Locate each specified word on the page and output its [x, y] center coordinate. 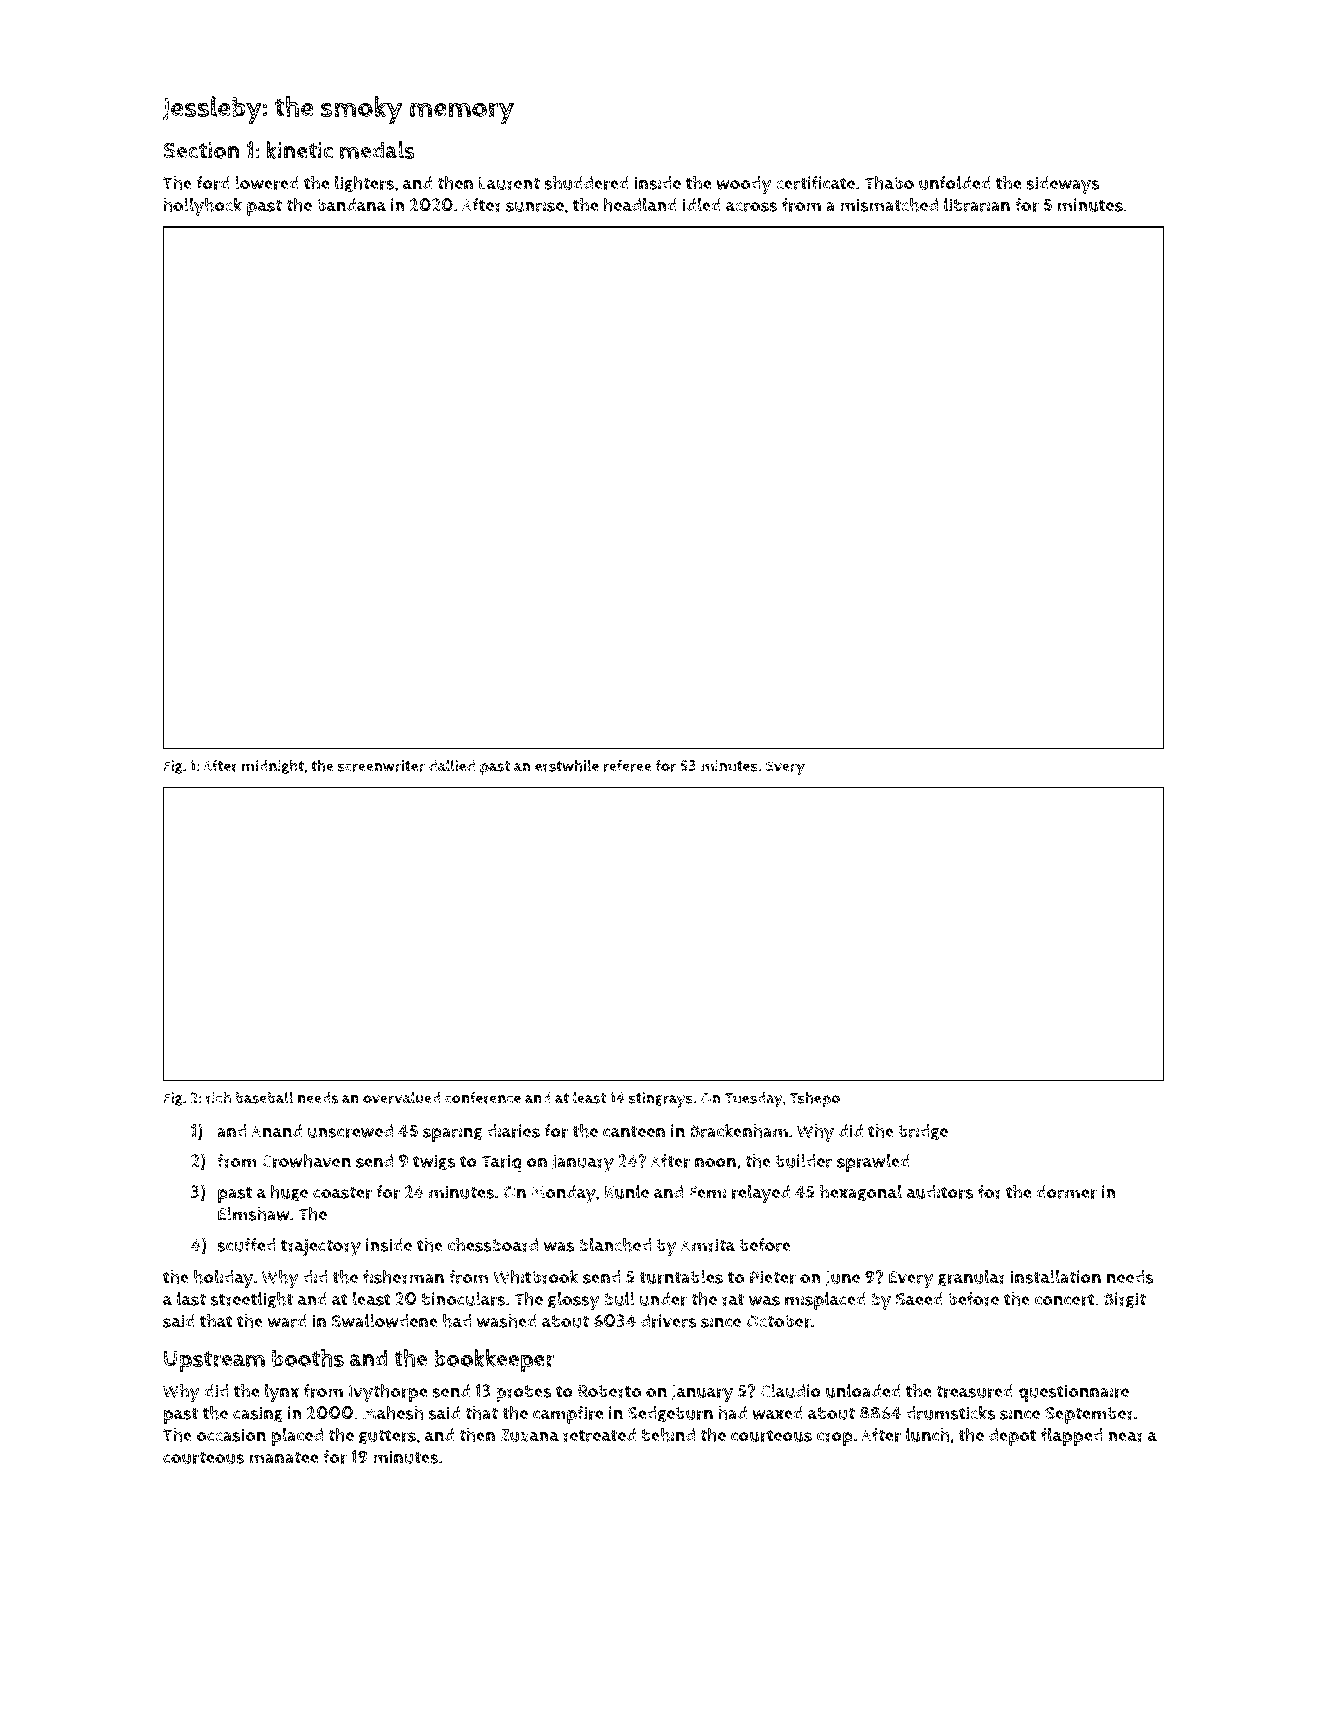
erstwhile [567, 765]
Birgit [1125, 1300]
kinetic [299, 150]
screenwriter [381, 766]
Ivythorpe [388, 1393]
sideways [1063, 185]
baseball [264, 1097]
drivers [669, 1321]
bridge [923, 1132]
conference [483, 1098]
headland [640, 205]
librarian [977, 205]
